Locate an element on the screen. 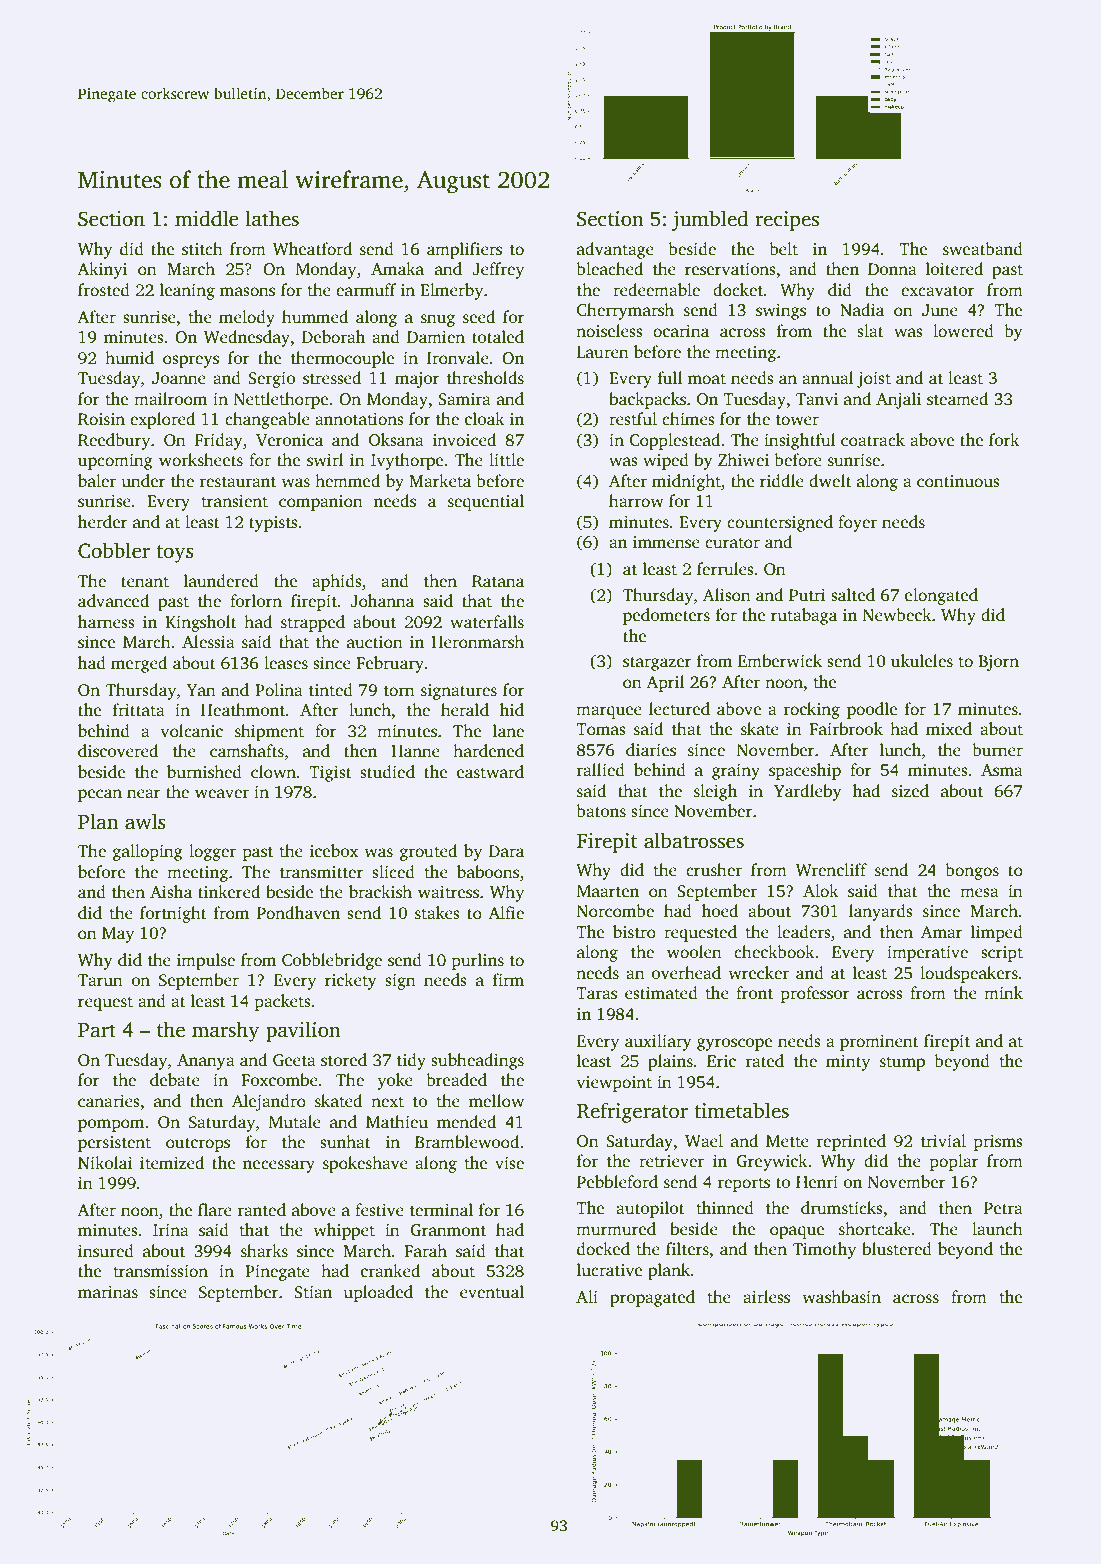  riddle is located at coordinates (782, 481).
